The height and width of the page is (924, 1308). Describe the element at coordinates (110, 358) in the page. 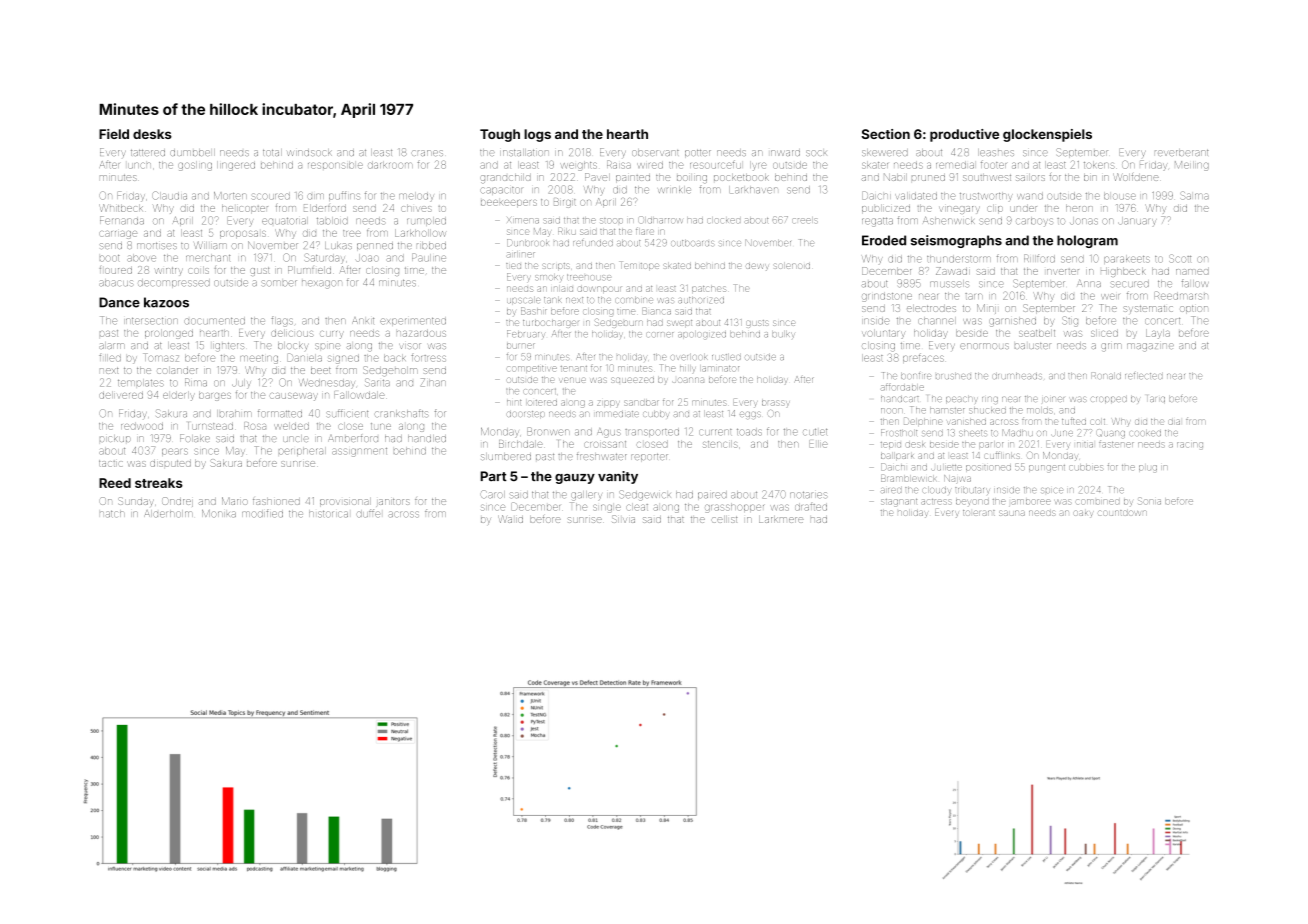

I see `filled` at that location.
